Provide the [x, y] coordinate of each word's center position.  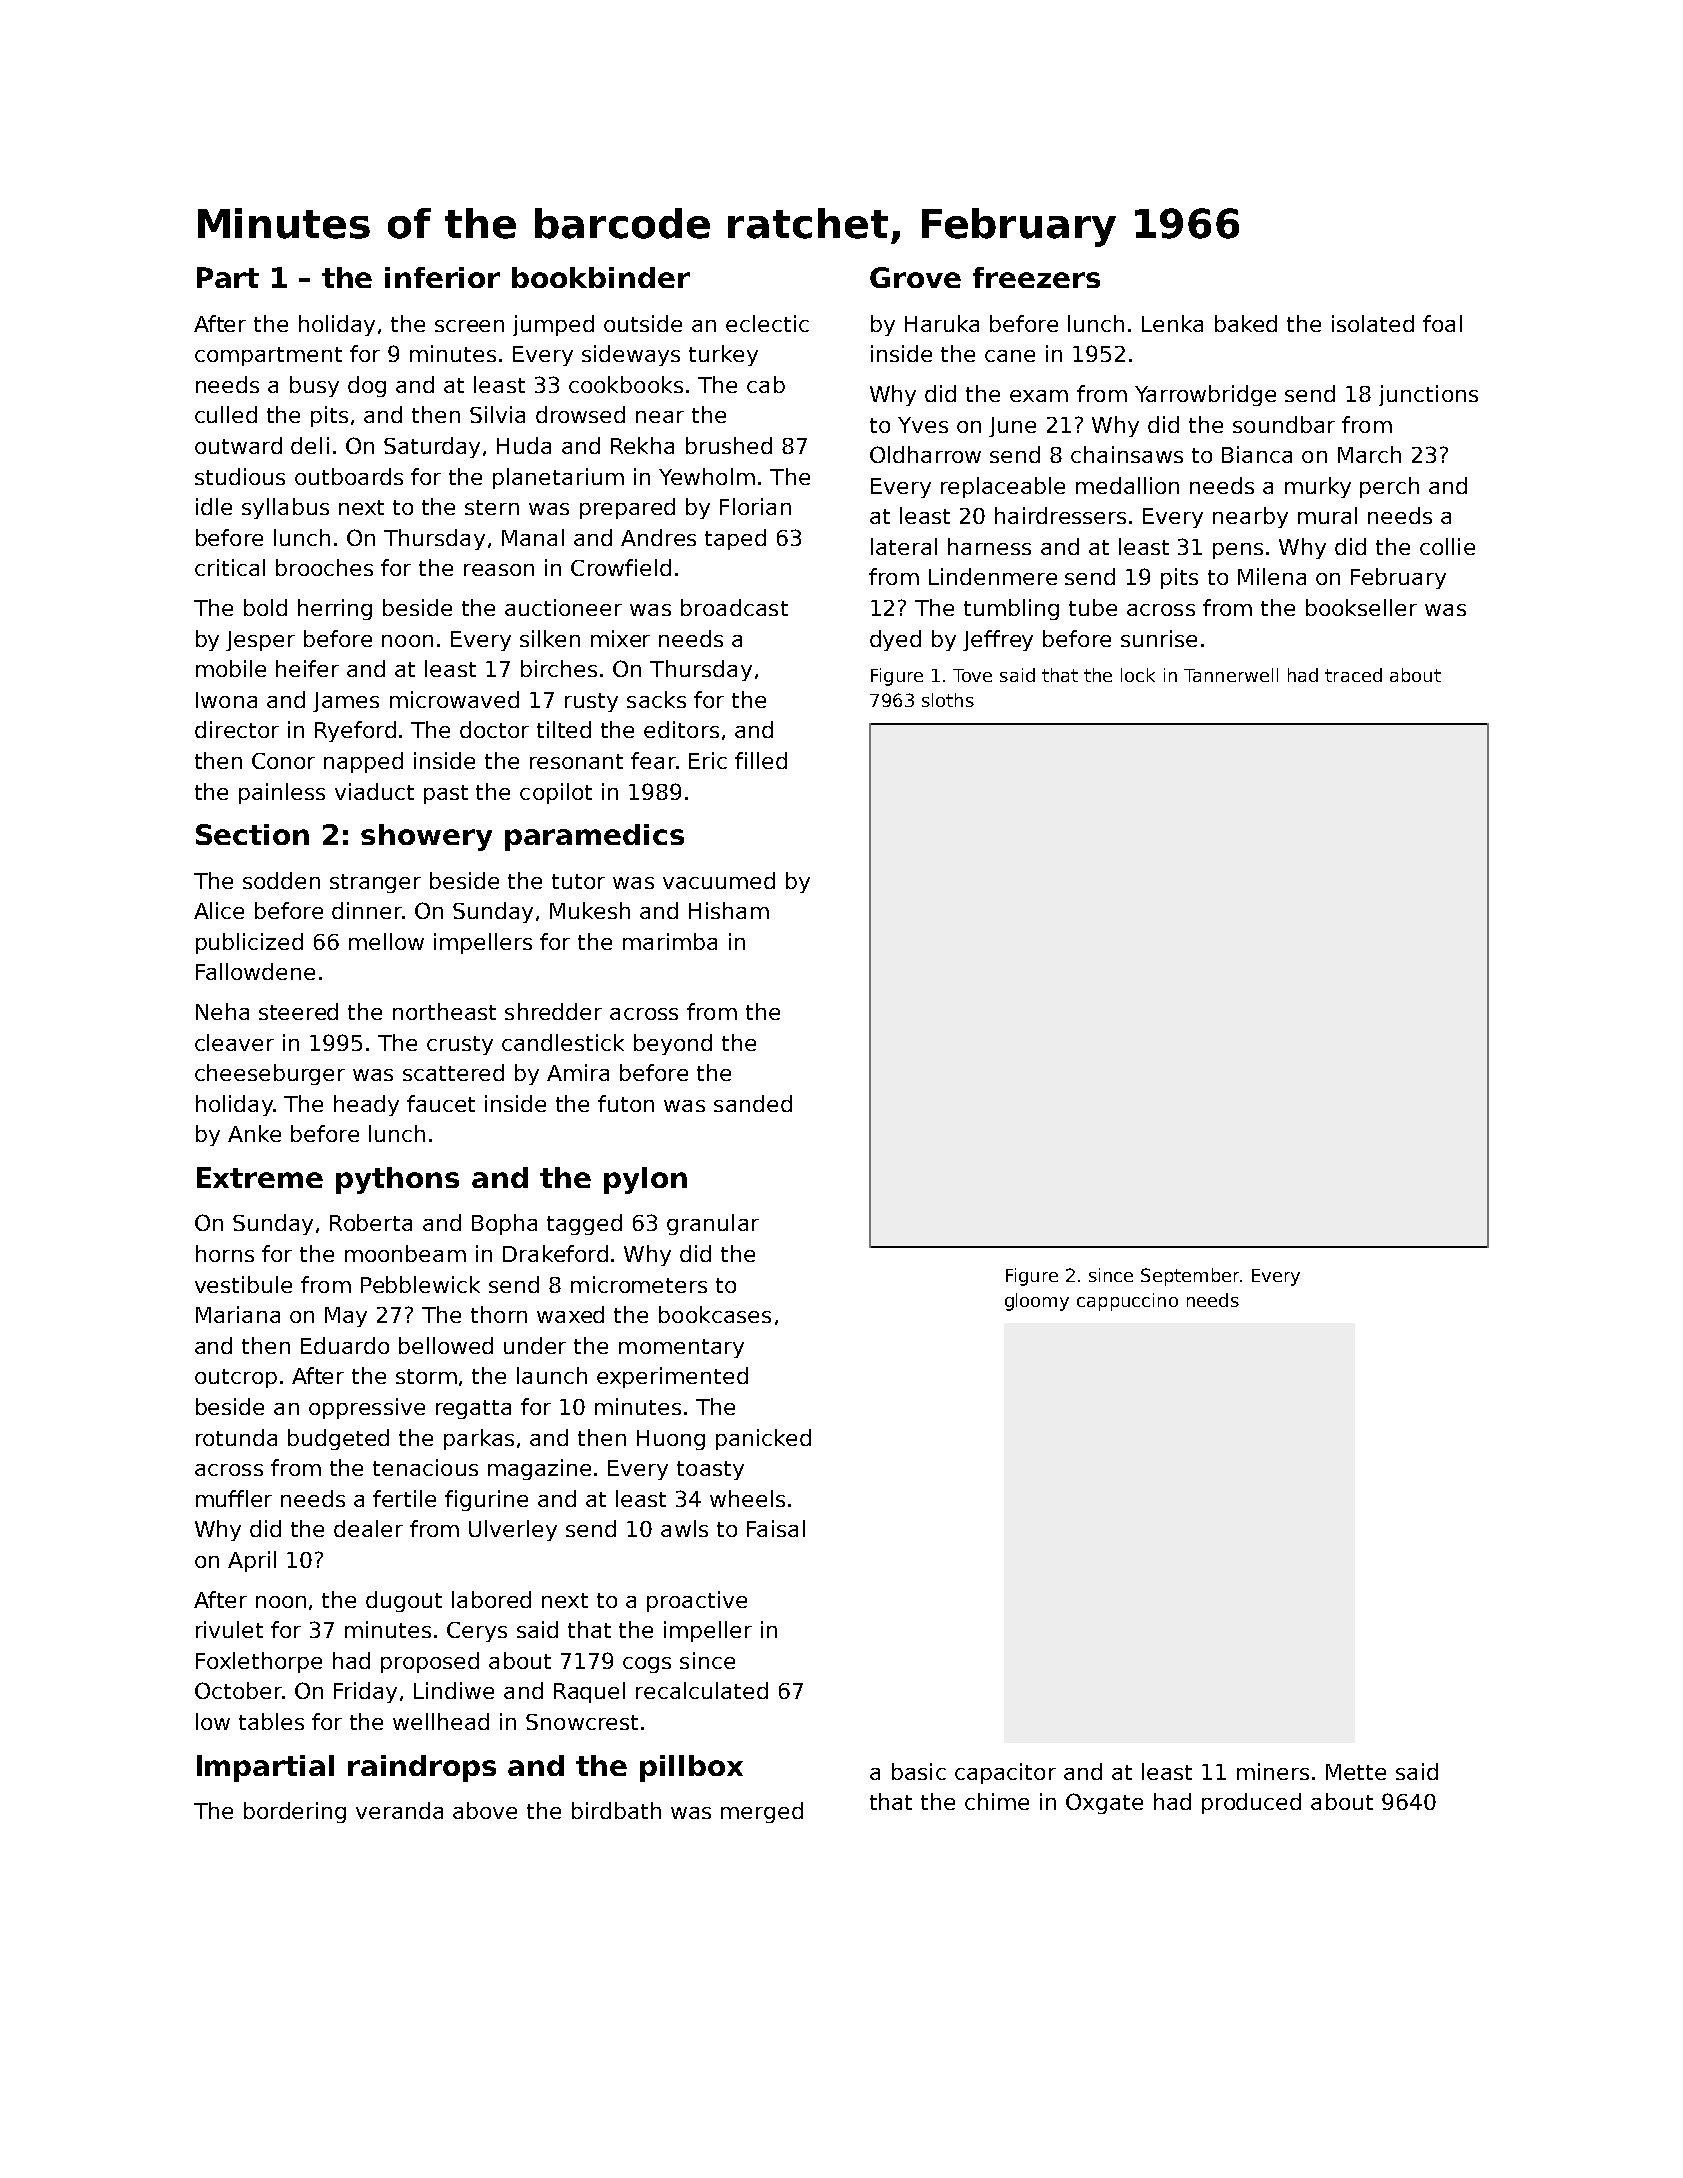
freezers [1036, 277]
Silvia [497, 414]
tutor [578, 881]
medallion [1127, 485]
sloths [948, 700]
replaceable [1003, 487]
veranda [399, 1810]
